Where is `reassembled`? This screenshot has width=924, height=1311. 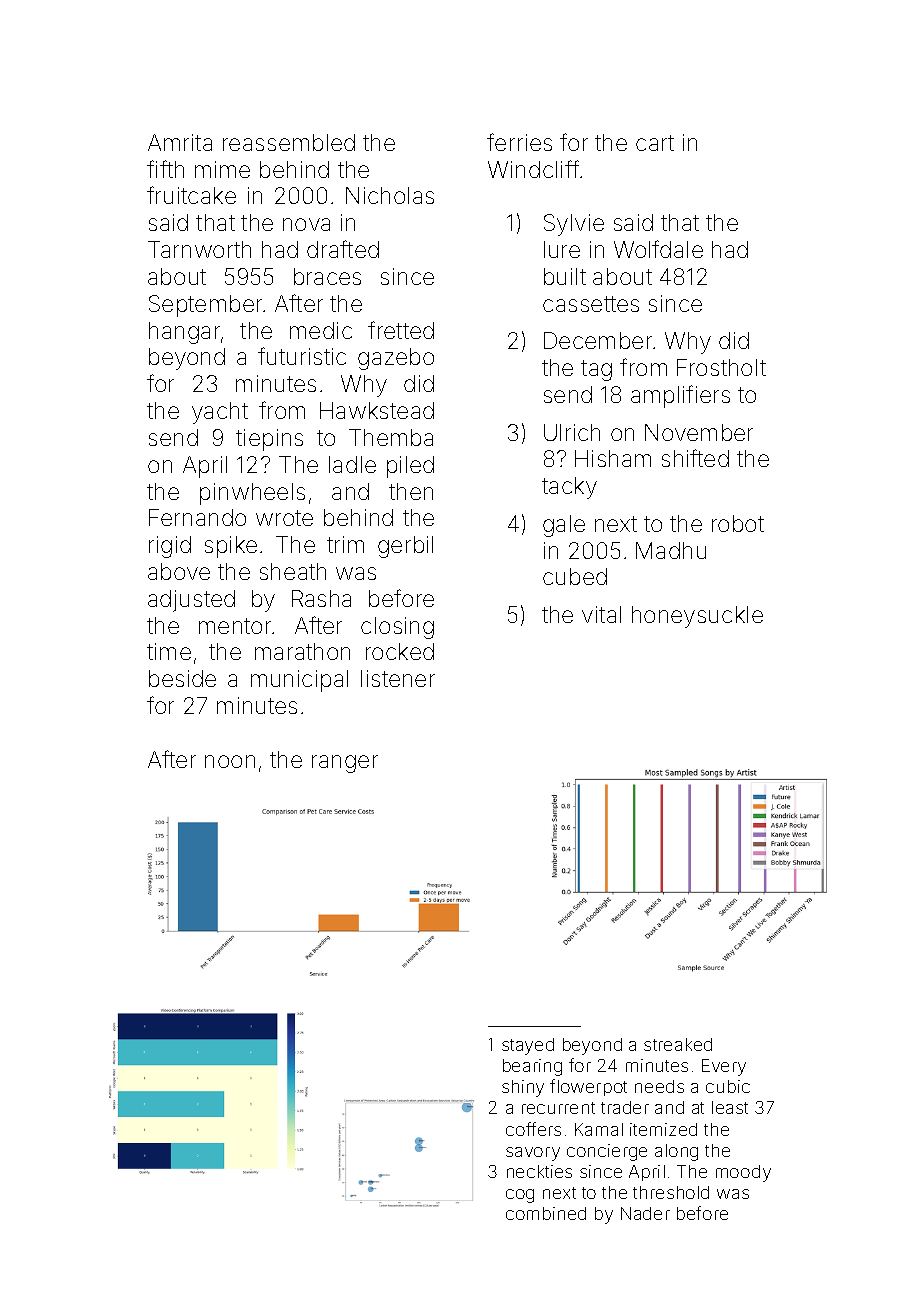 reassembled is located at coordinates (289, 142).
